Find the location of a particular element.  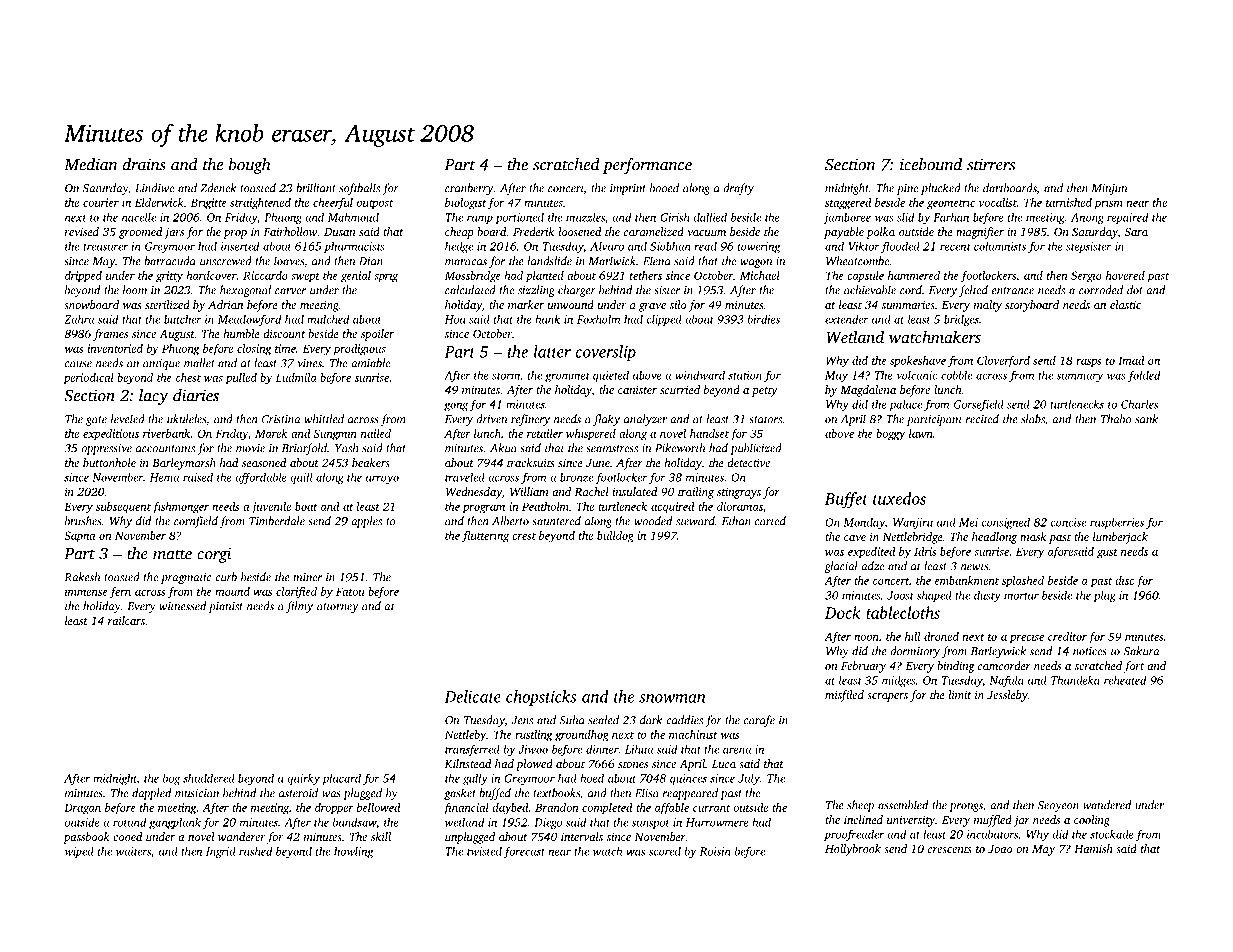

crescents is located at coordinates (950, 849).
